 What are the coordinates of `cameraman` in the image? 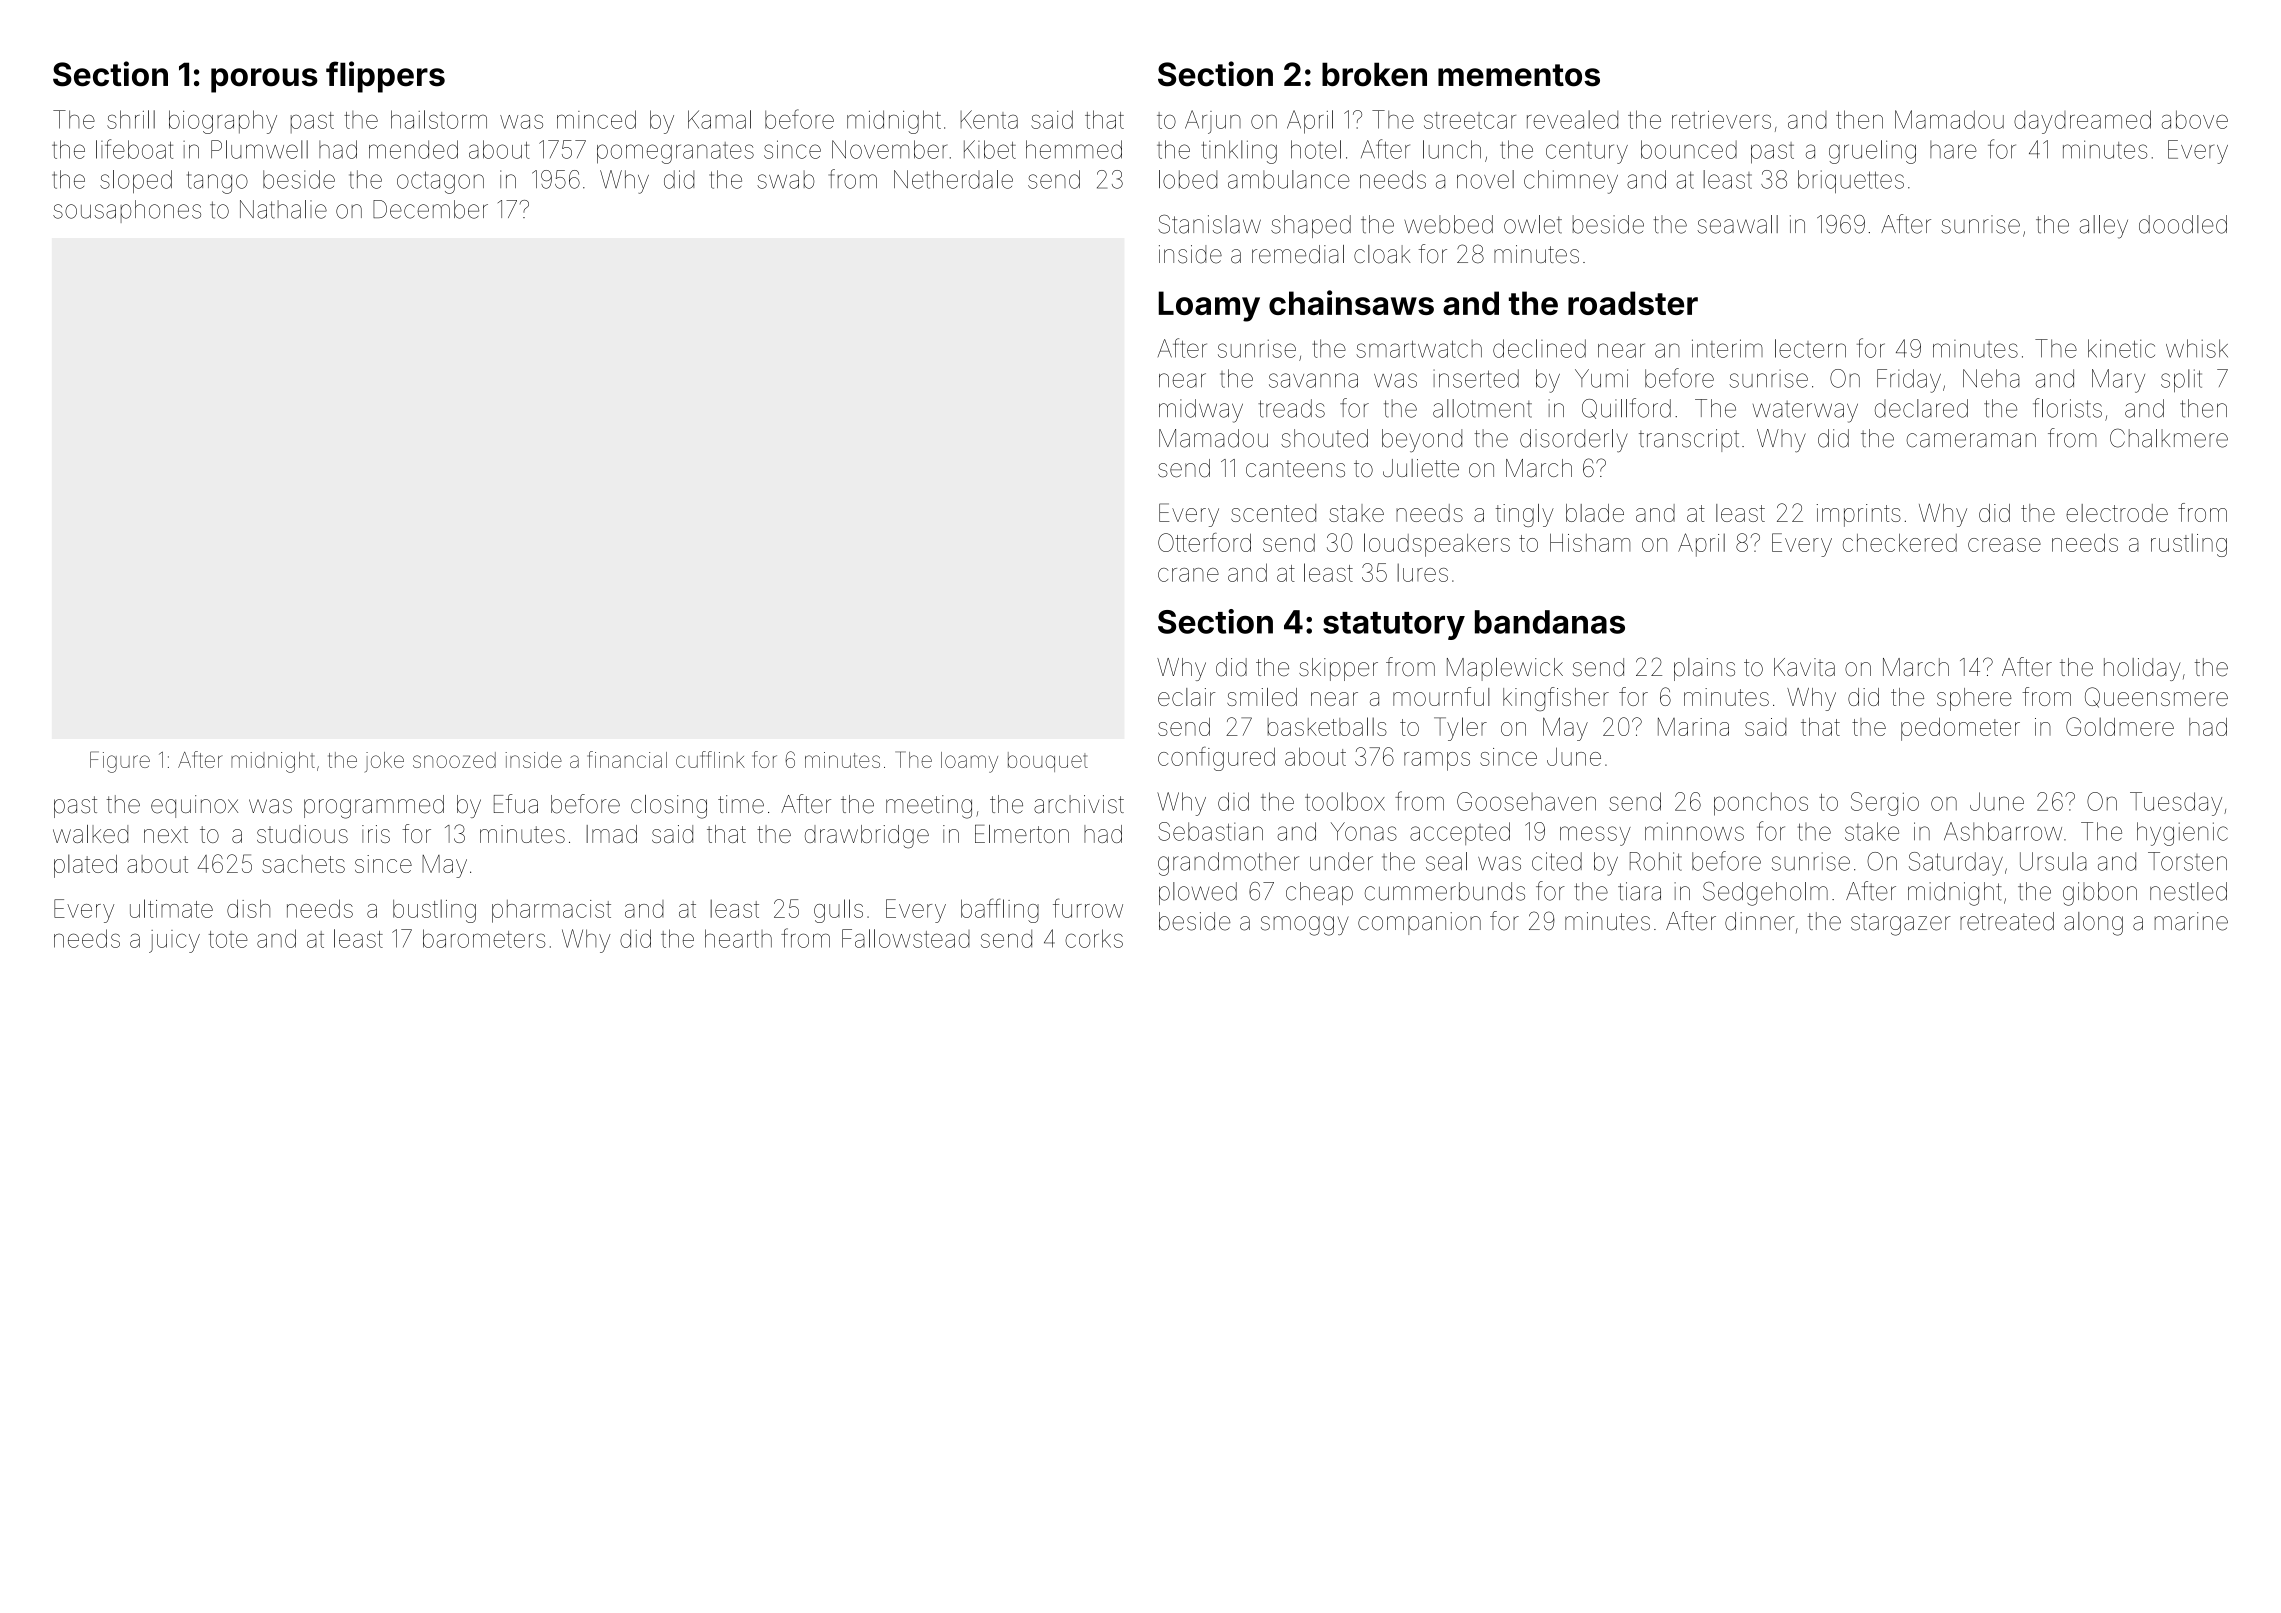 It's located at (1971, 440).
